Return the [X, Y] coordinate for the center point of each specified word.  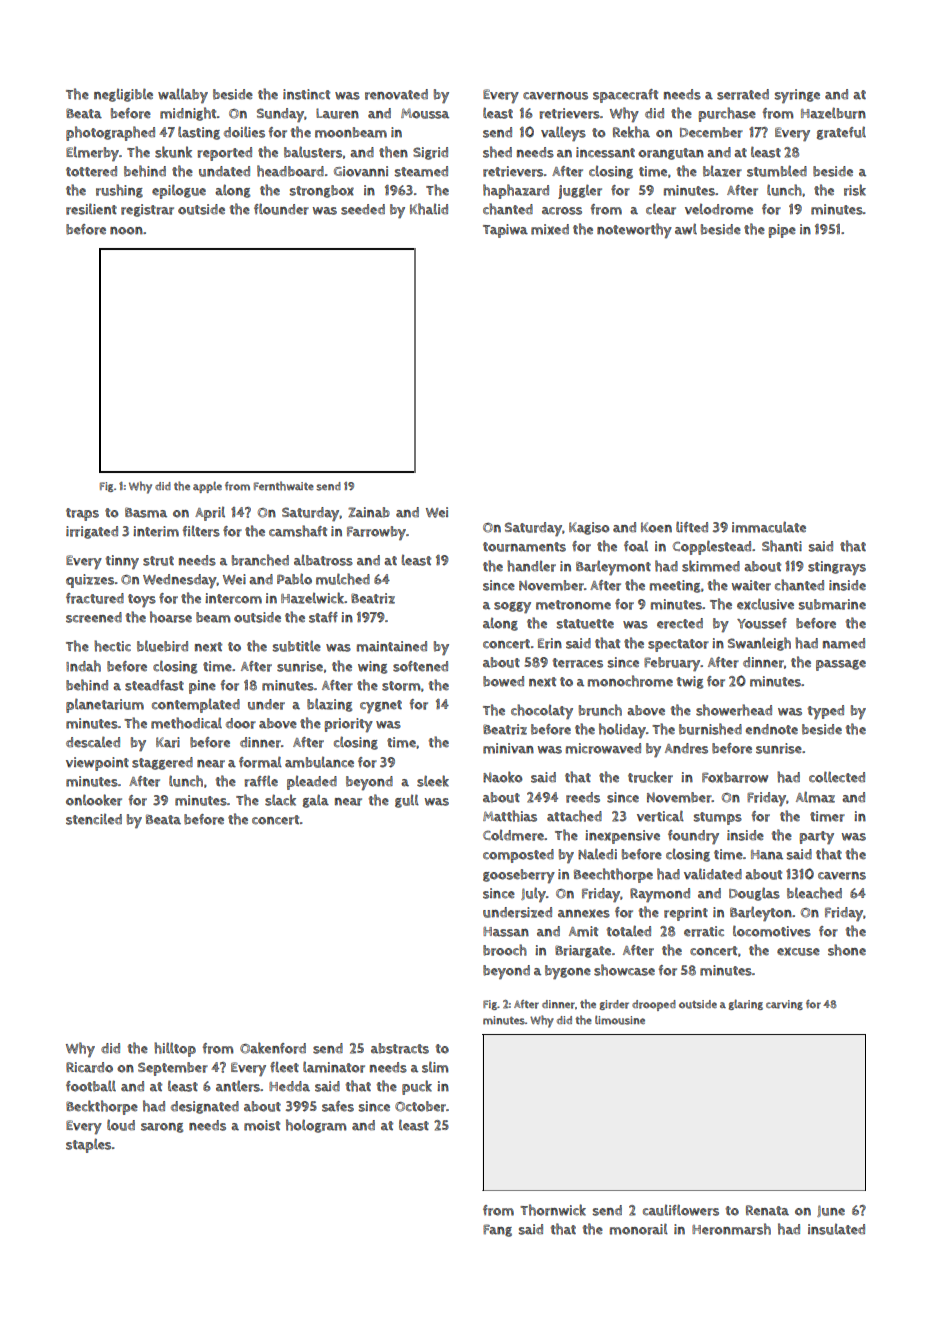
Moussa [425, 113]
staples [88, 1145]
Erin [550, 643]
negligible [123, 95]
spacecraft [625, 96]
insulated [836, 1229]
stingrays [837, 568]
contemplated [196, 705]
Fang [497, 1230]
